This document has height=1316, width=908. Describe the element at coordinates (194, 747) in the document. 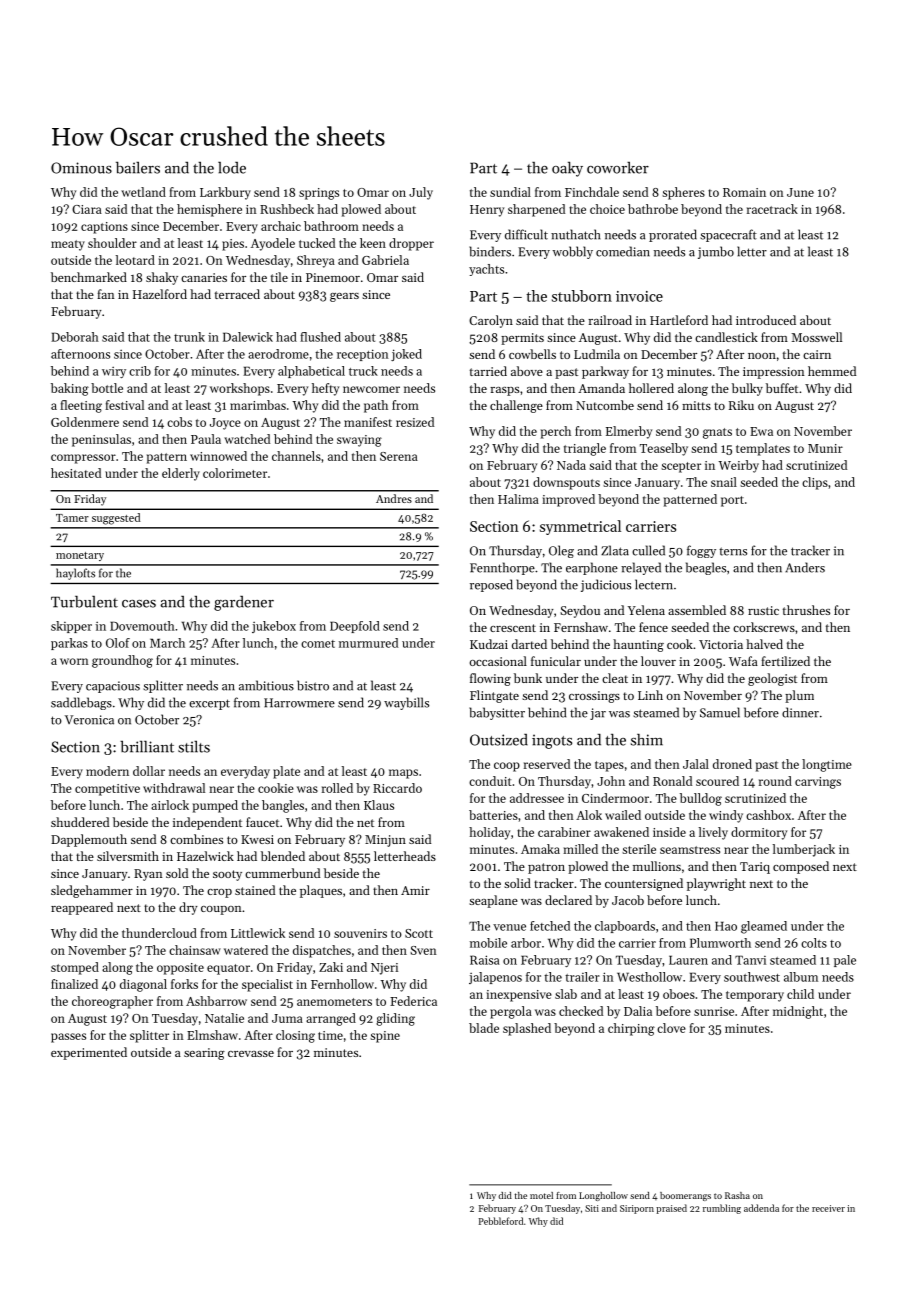

I see `stilts` at that location.
